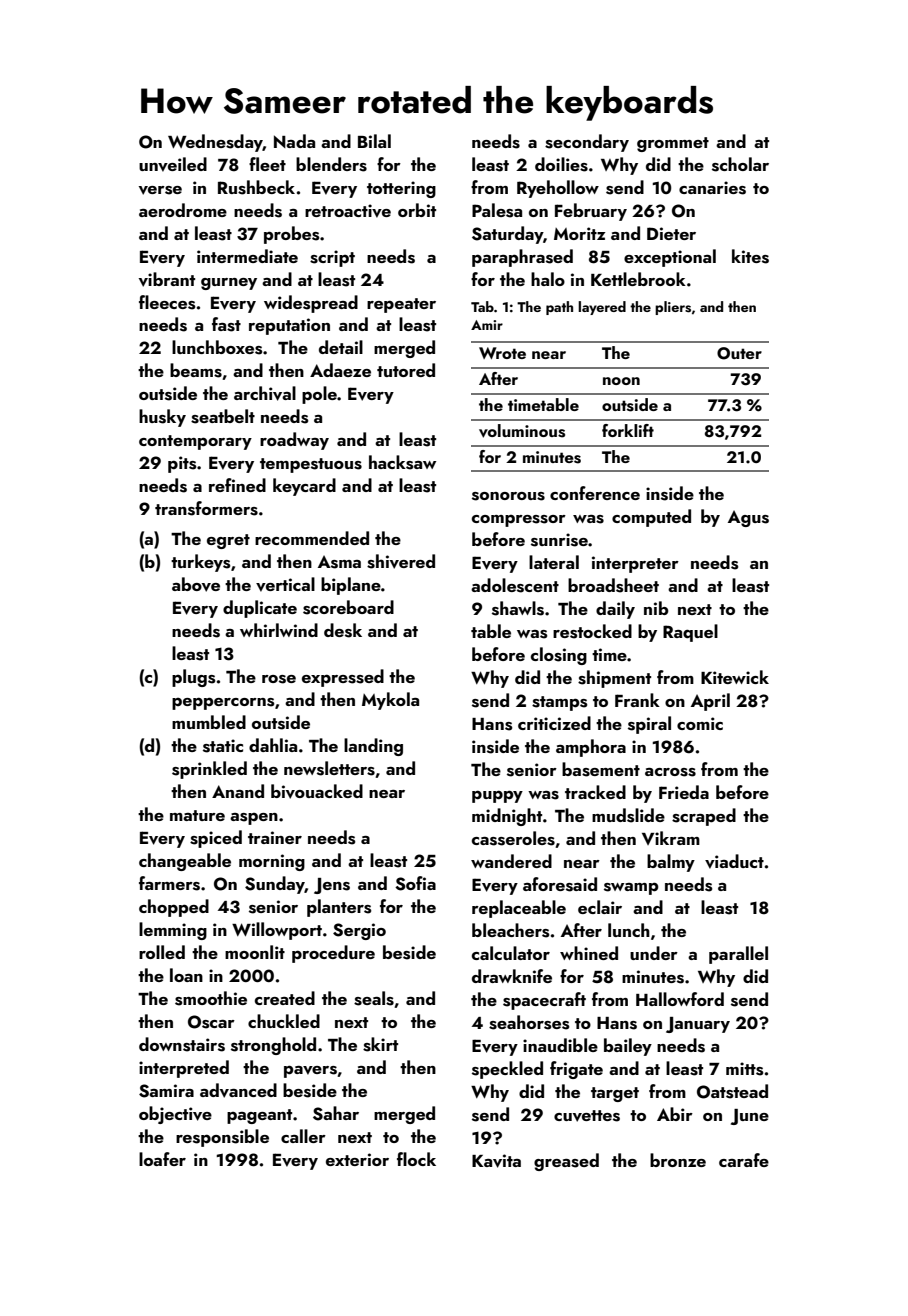  What do you see at coordinates (591, 748) in the screenshot?
I see `amphora` at bounding box center [591, 748].
